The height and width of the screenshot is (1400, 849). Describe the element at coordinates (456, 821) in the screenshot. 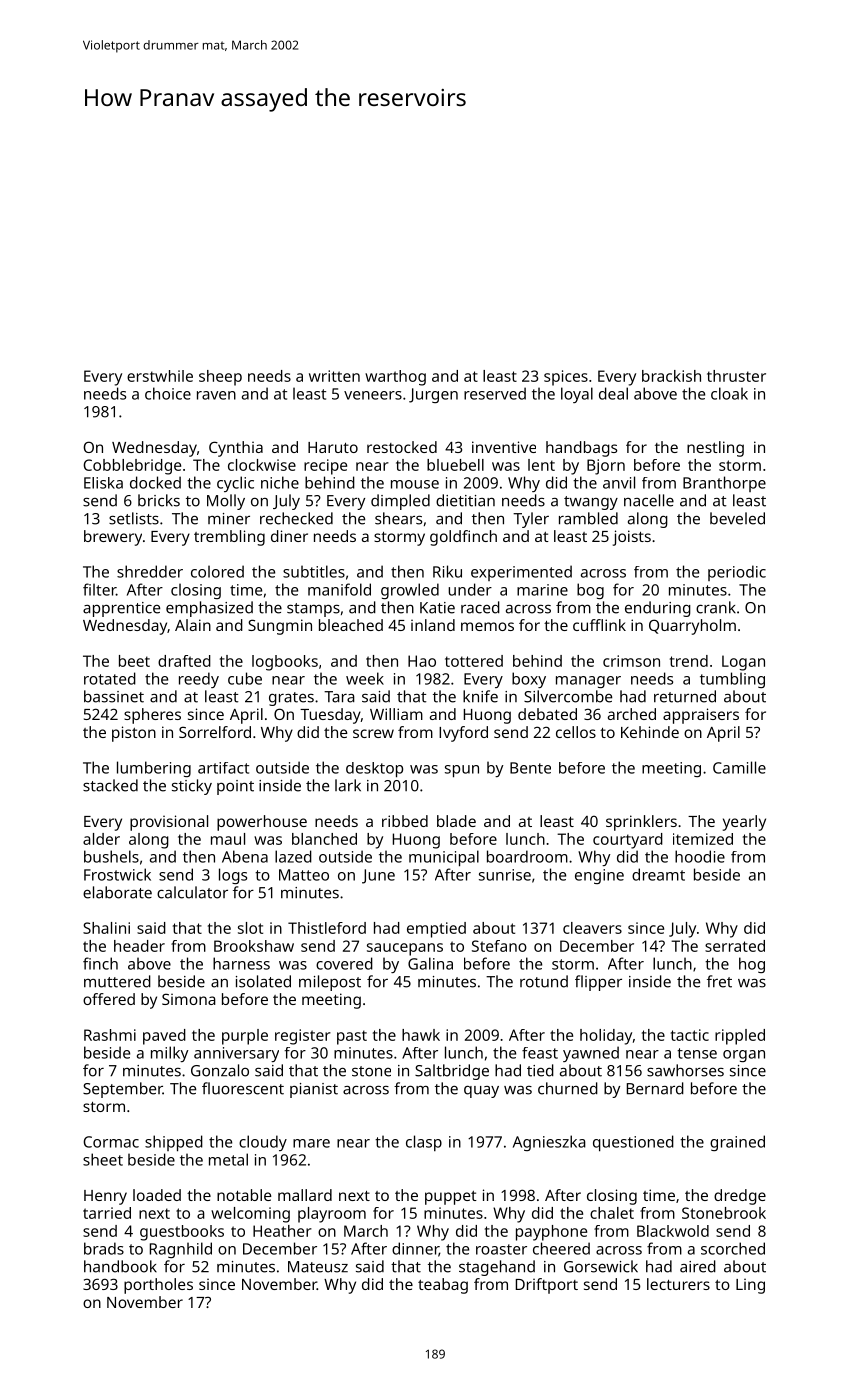

I see `blade` at that location.
